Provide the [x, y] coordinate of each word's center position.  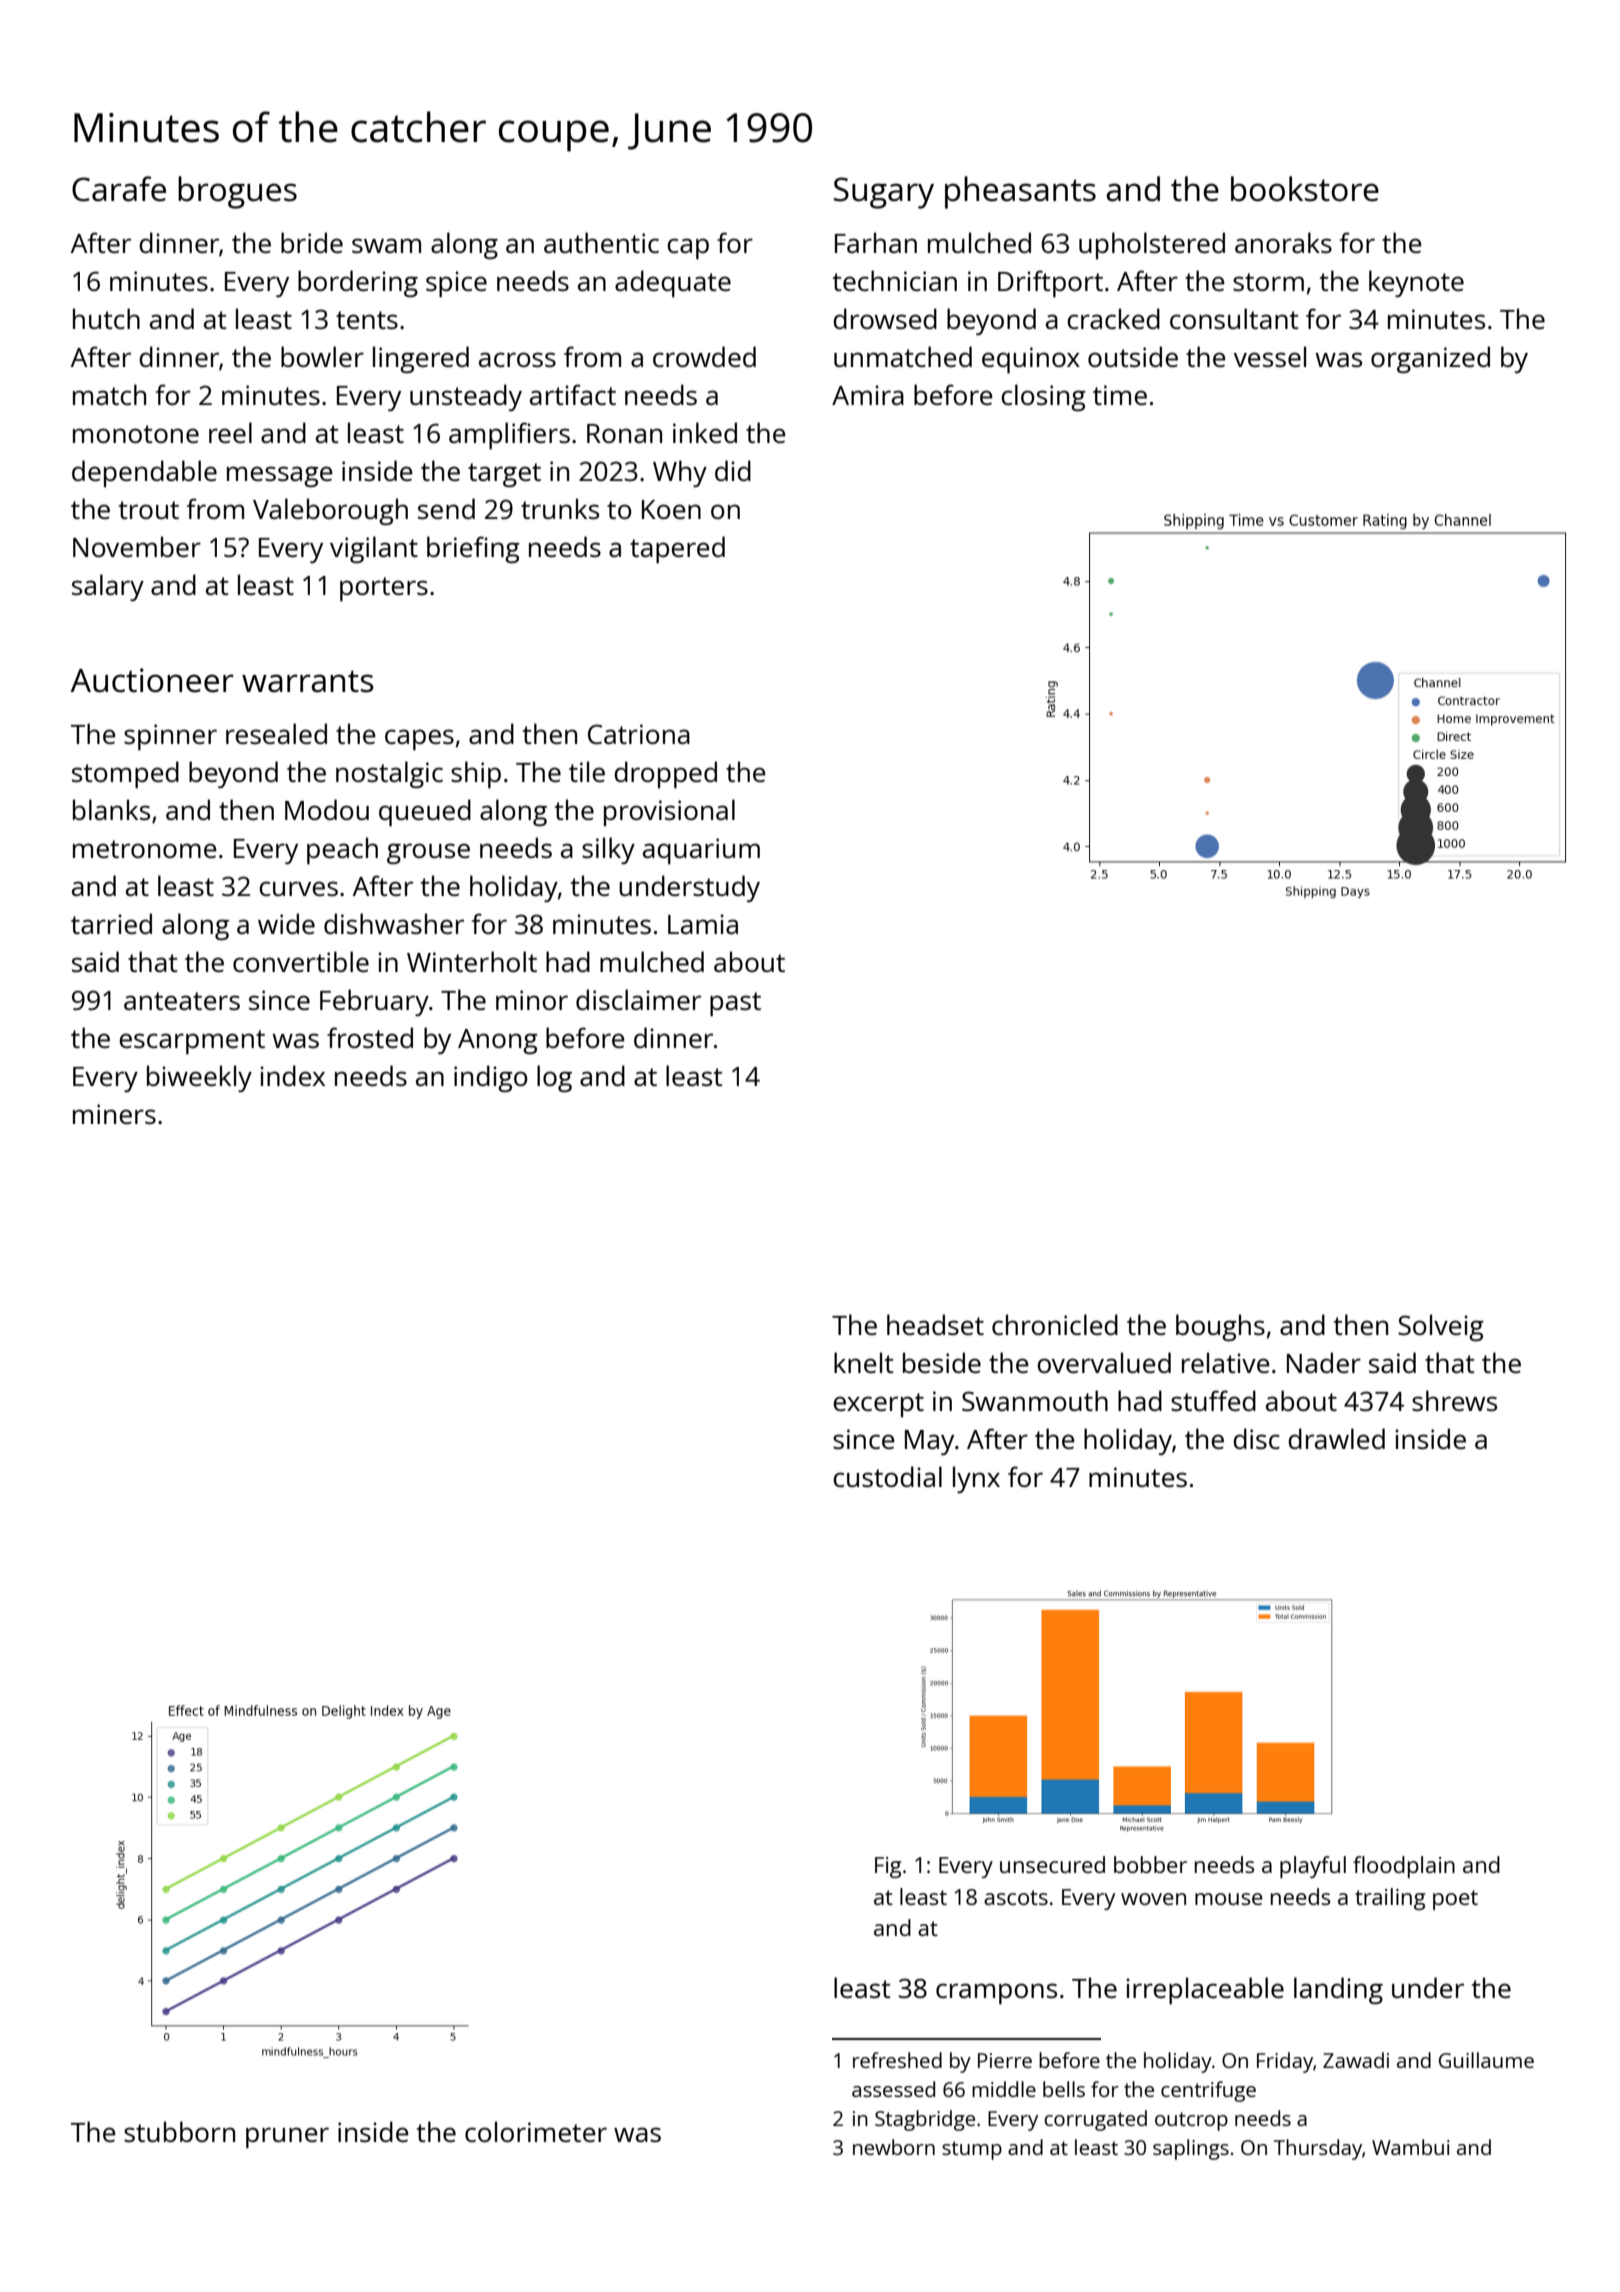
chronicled [1055, 1324]
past [735, 1004]
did [733, 470]
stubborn [179, 2131]
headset [935, 1324]
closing [1043, 397]
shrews [1454, 1400]
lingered [421, 359]
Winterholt [472, 961]
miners [114, 1114]
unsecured [1052, 1864]
